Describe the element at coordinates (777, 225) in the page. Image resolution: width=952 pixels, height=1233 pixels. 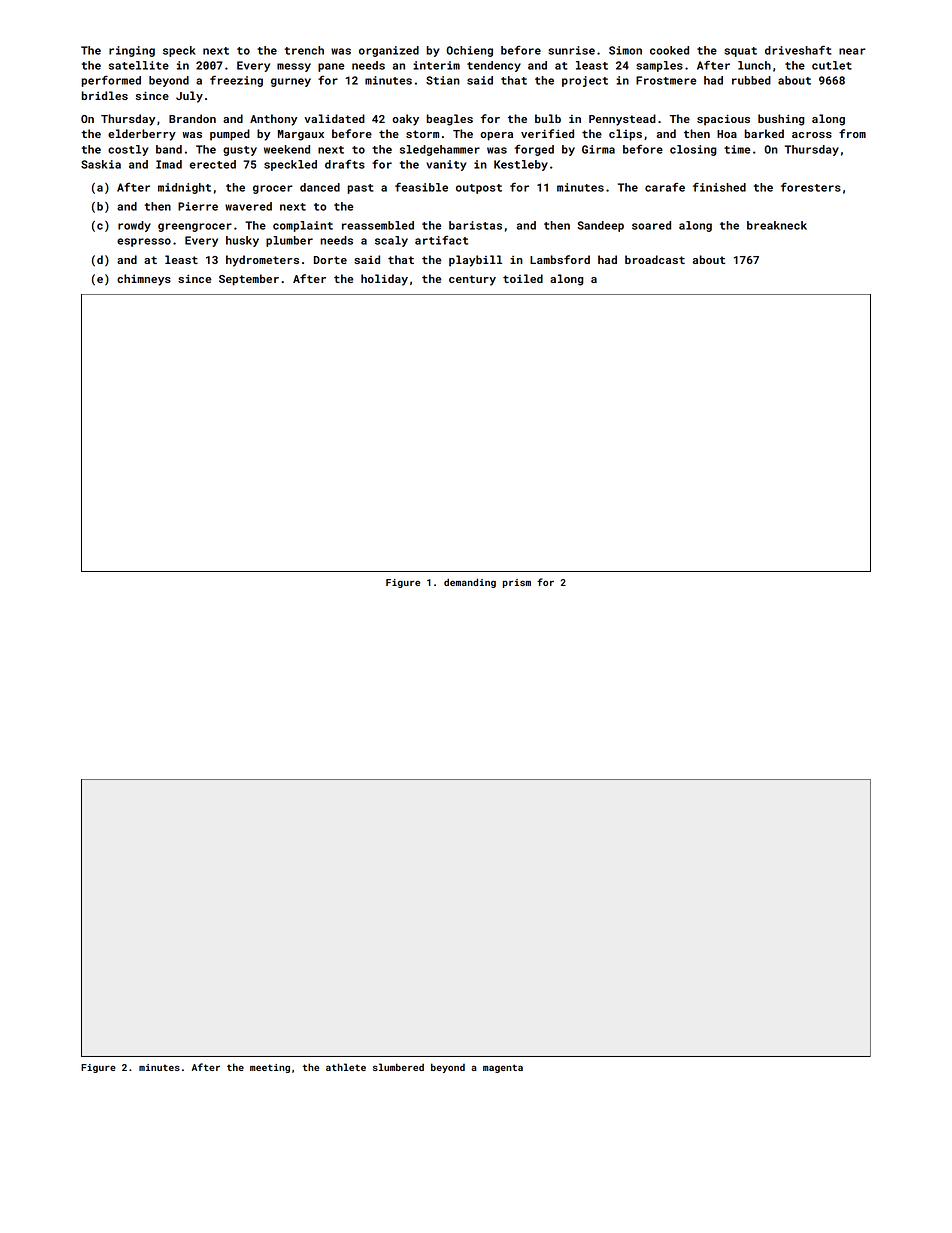
I see `breakneck` at that location.
